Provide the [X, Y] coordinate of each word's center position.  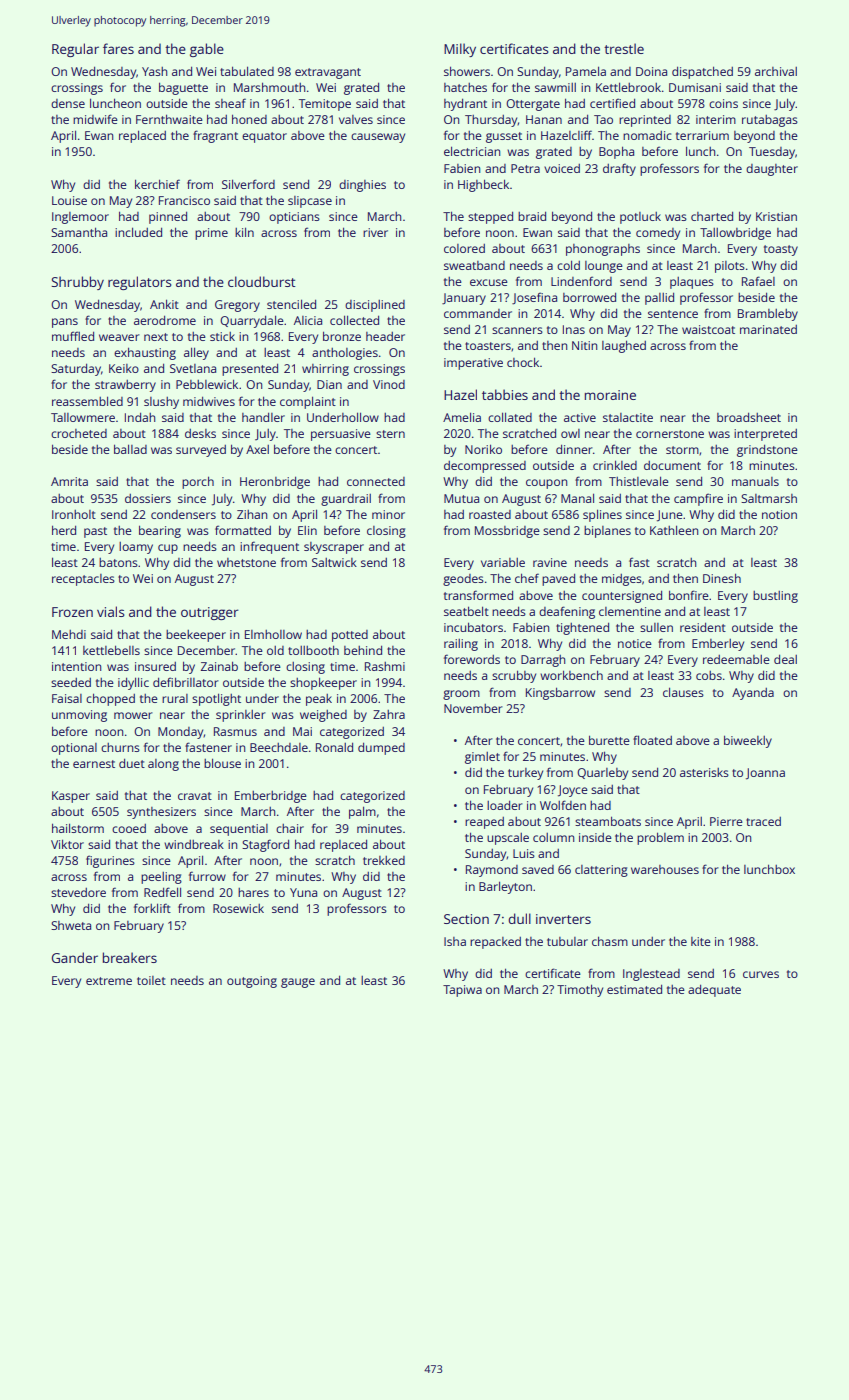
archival [776, 71]
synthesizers [161, 813]
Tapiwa [462, 991]
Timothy [580, 990]
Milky [460, 50]
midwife [95, 119]
